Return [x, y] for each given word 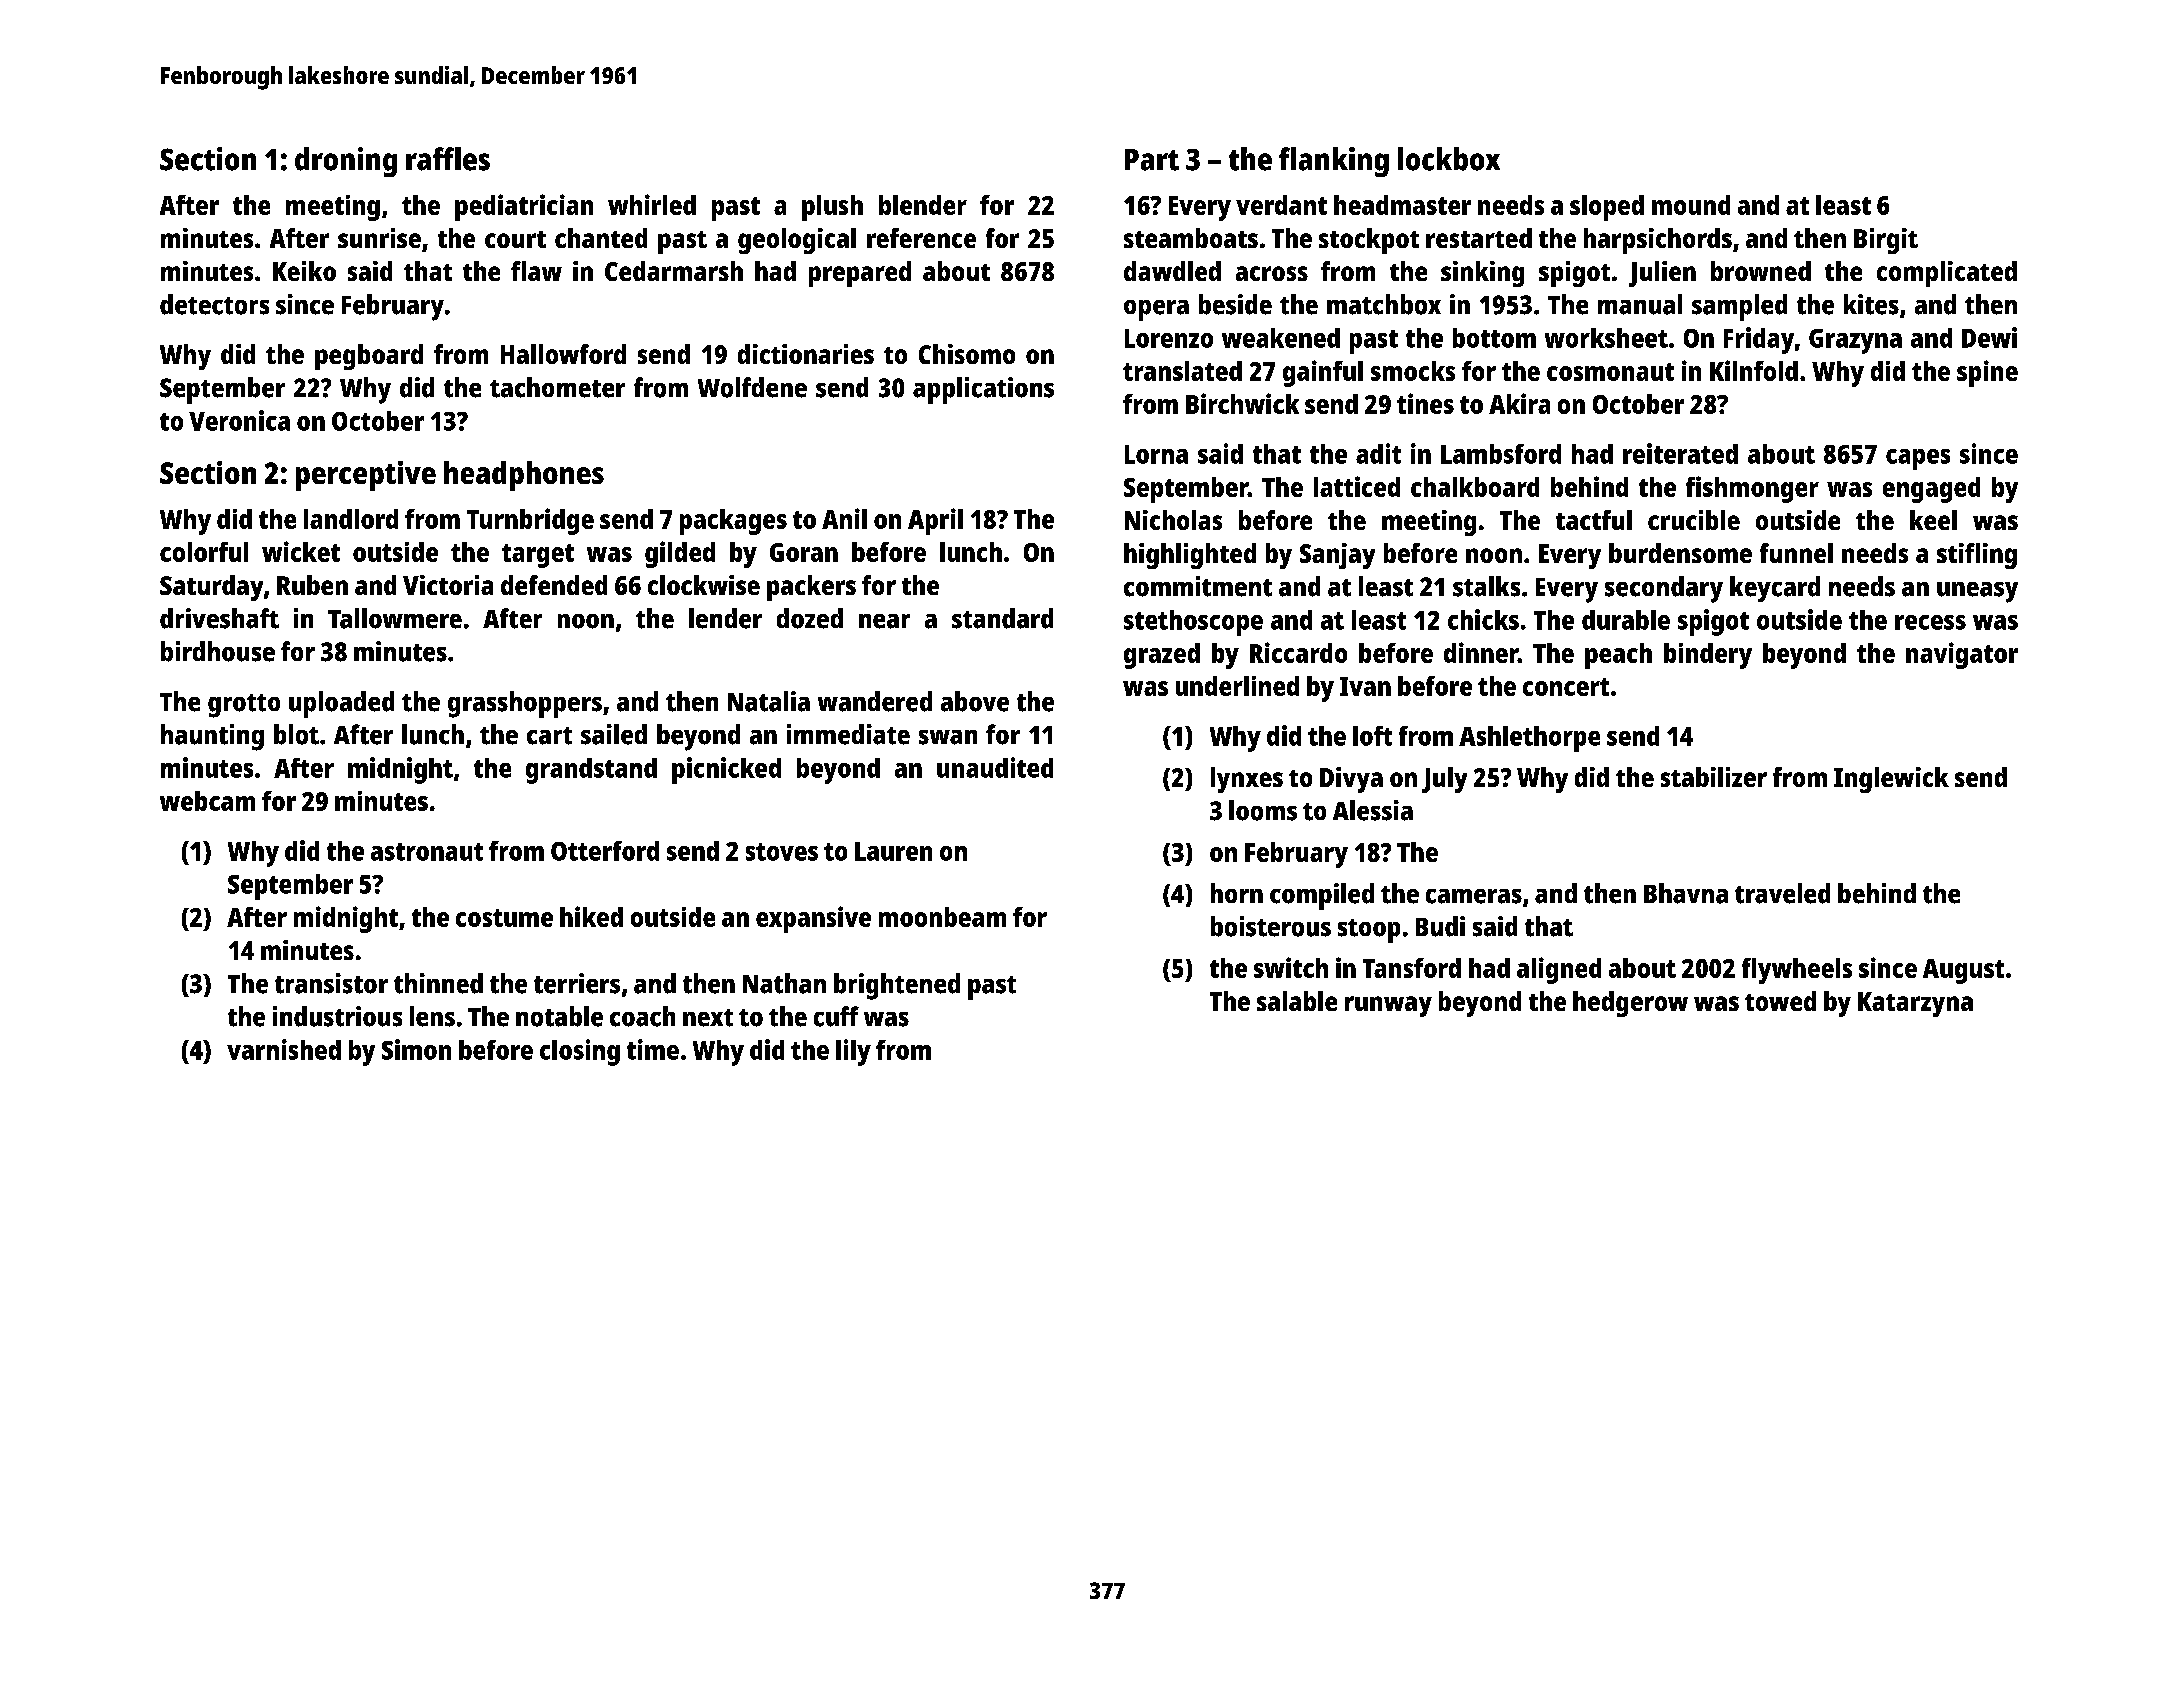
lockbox [1449, 159]
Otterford [605, 851]
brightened [897, 986]
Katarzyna [1915, 1004]
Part [1152, 160]
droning [346, 162]
